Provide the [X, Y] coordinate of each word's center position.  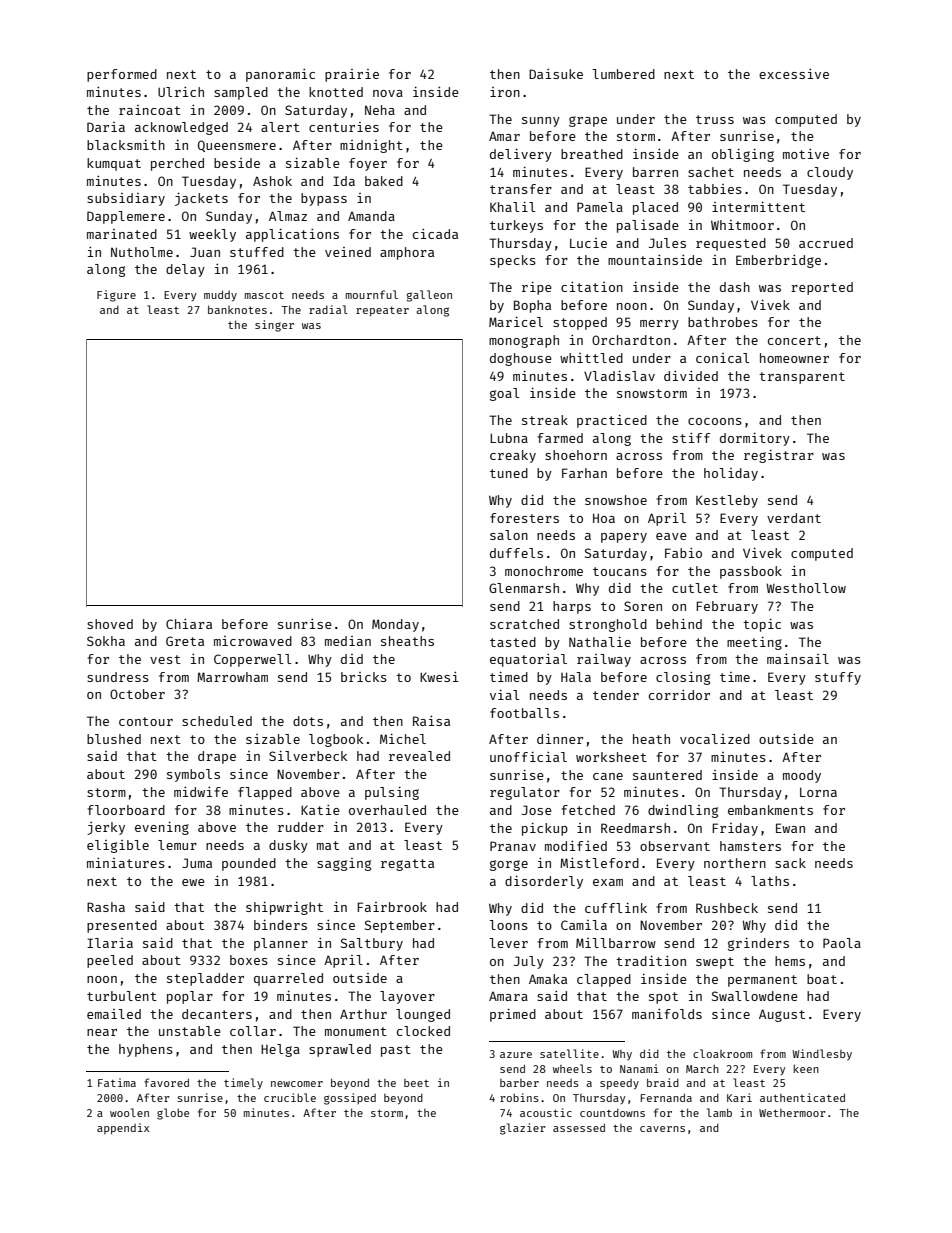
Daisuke [556, 74]
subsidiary [126, 199]
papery [624, 538]
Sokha [106, 641]
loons [508, 925]
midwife [201, 792]
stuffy [838, 678]
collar [253, 1031]
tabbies [715, 189]
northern [735, 863]
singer [274, 326]
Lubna [509, 438]
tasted [513, 642]
